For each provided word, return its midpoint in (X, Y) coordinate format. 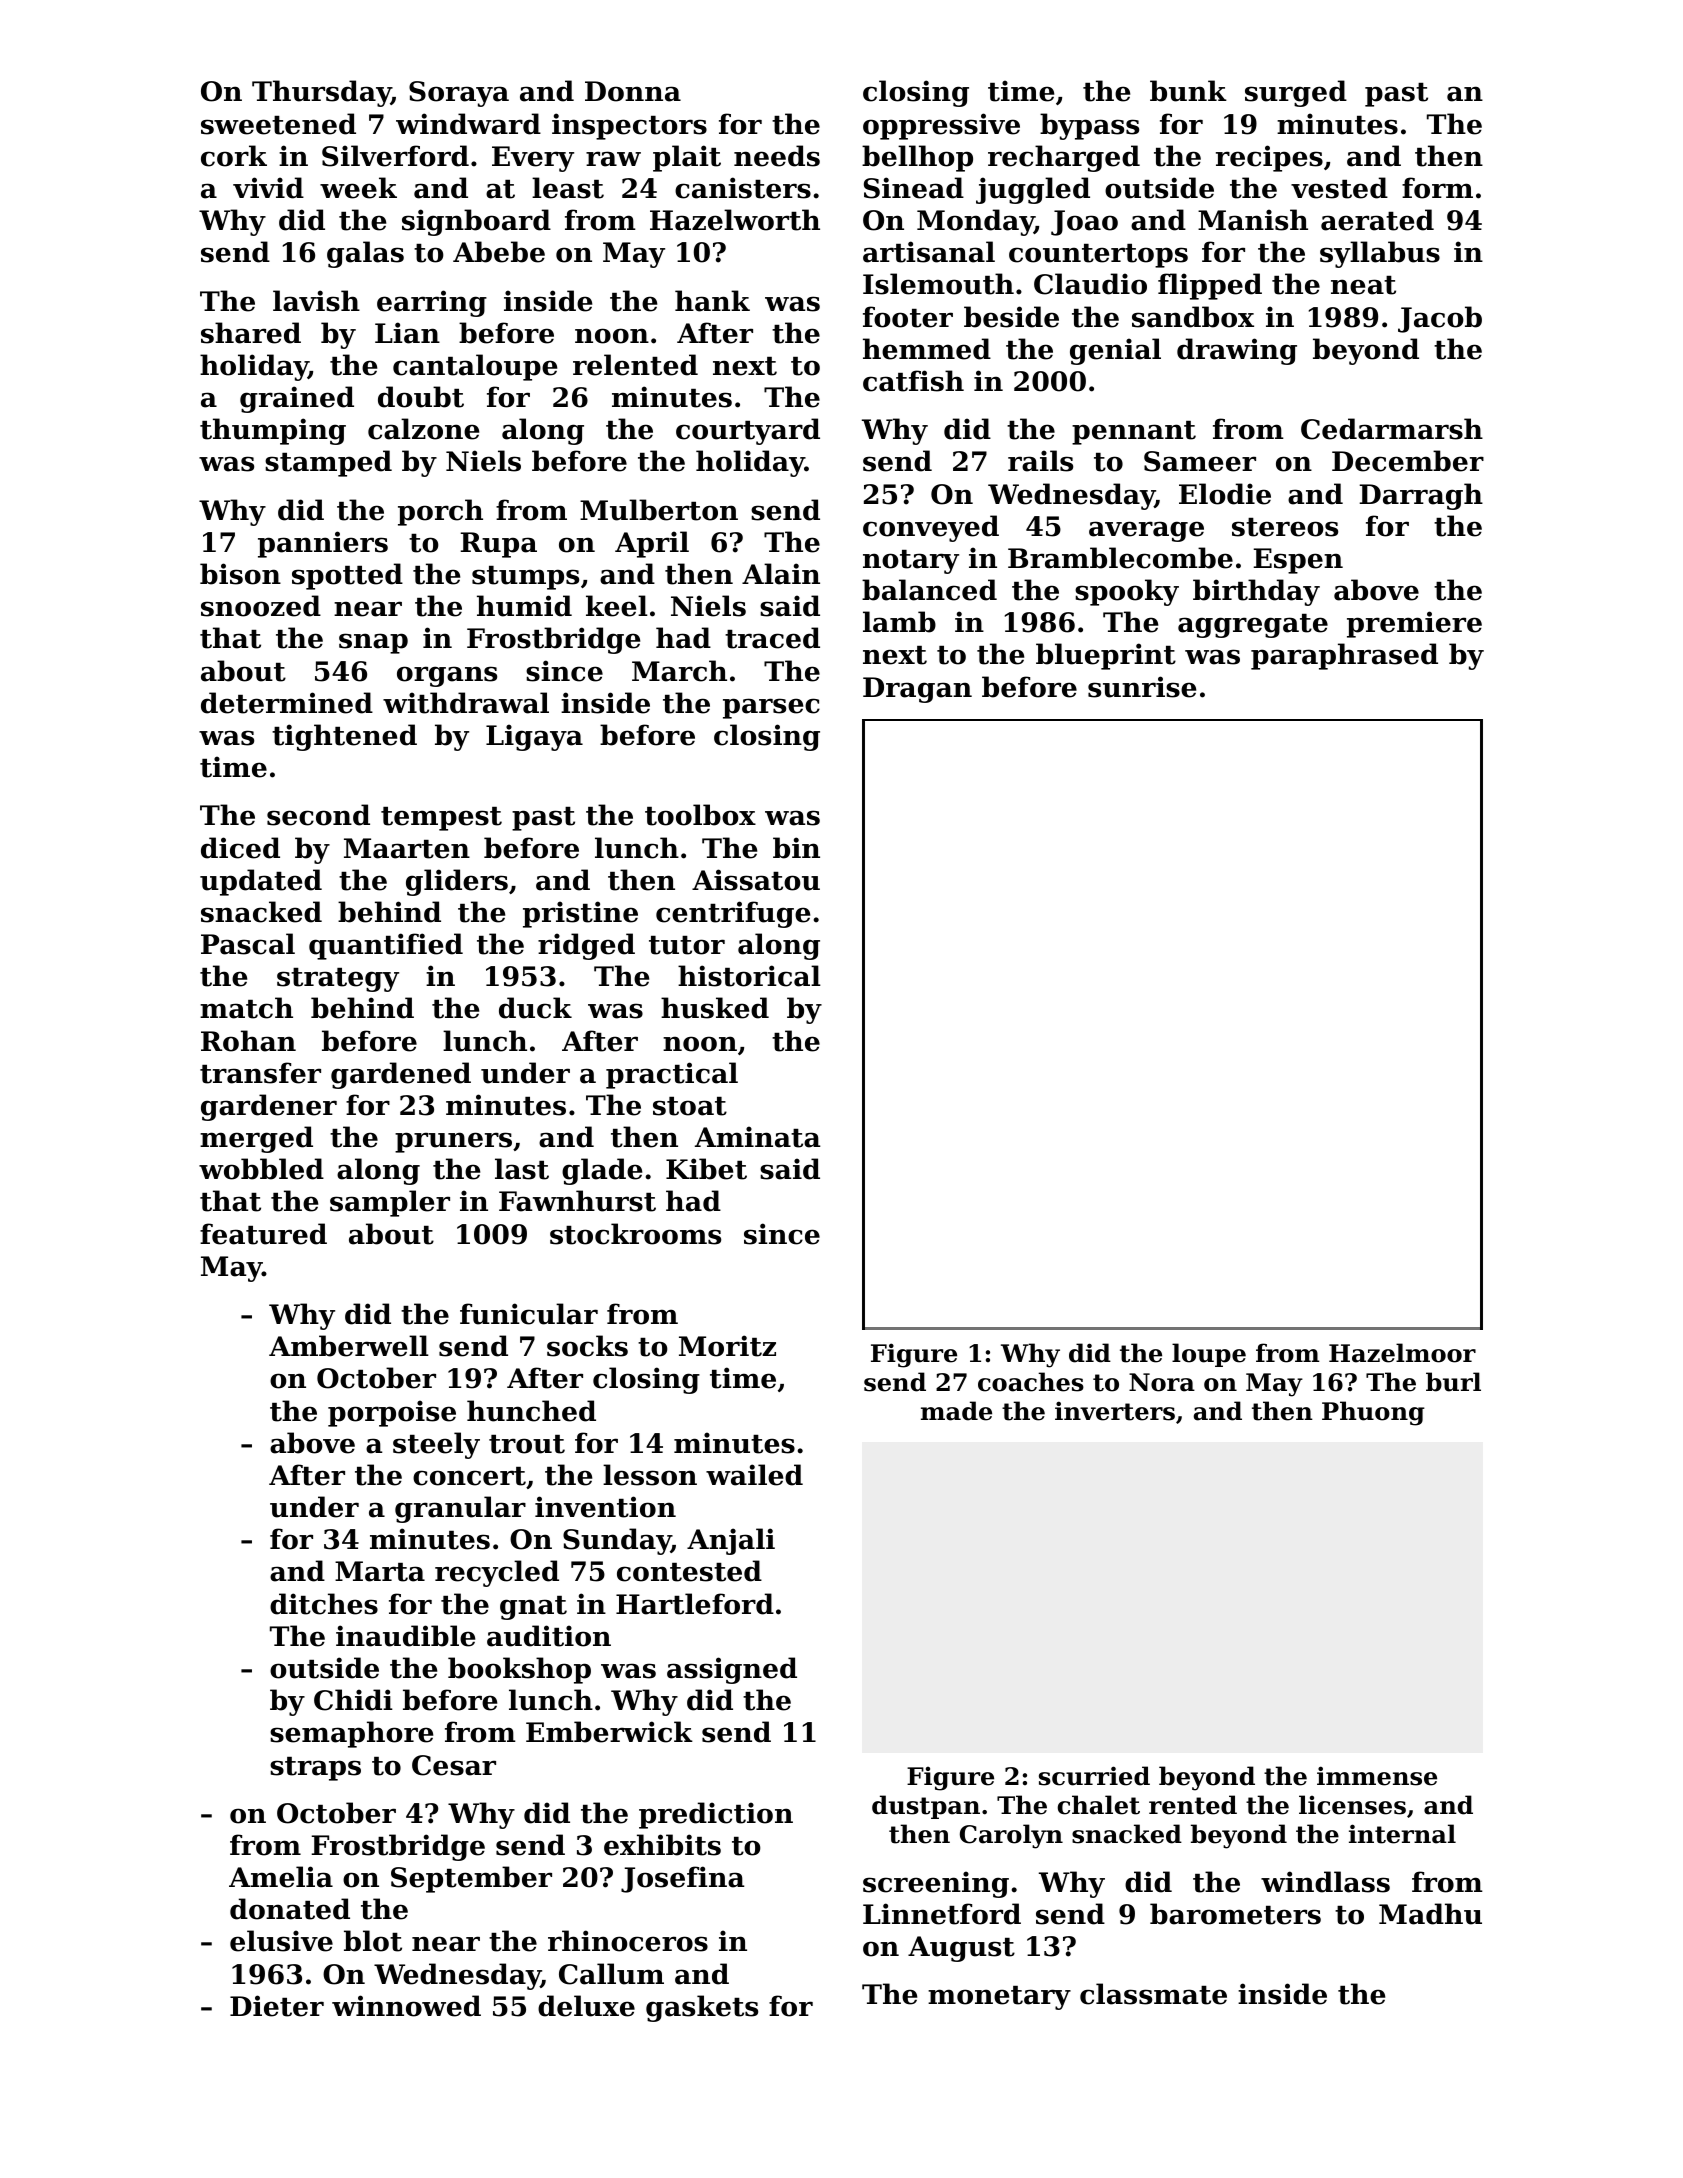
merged (256, 1139)
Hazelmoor (1402, 1353)
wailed (754, 1475)
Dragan (917, 690)
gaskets (702, 2008)
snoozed (261, 606)
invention (605, 1507)
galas (365, 254)
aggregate (1253, 626)
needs (777, 156)
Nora (1162, 1382)
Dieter (277, 2006)
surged (1296, 93)
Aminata (758, 1137)
